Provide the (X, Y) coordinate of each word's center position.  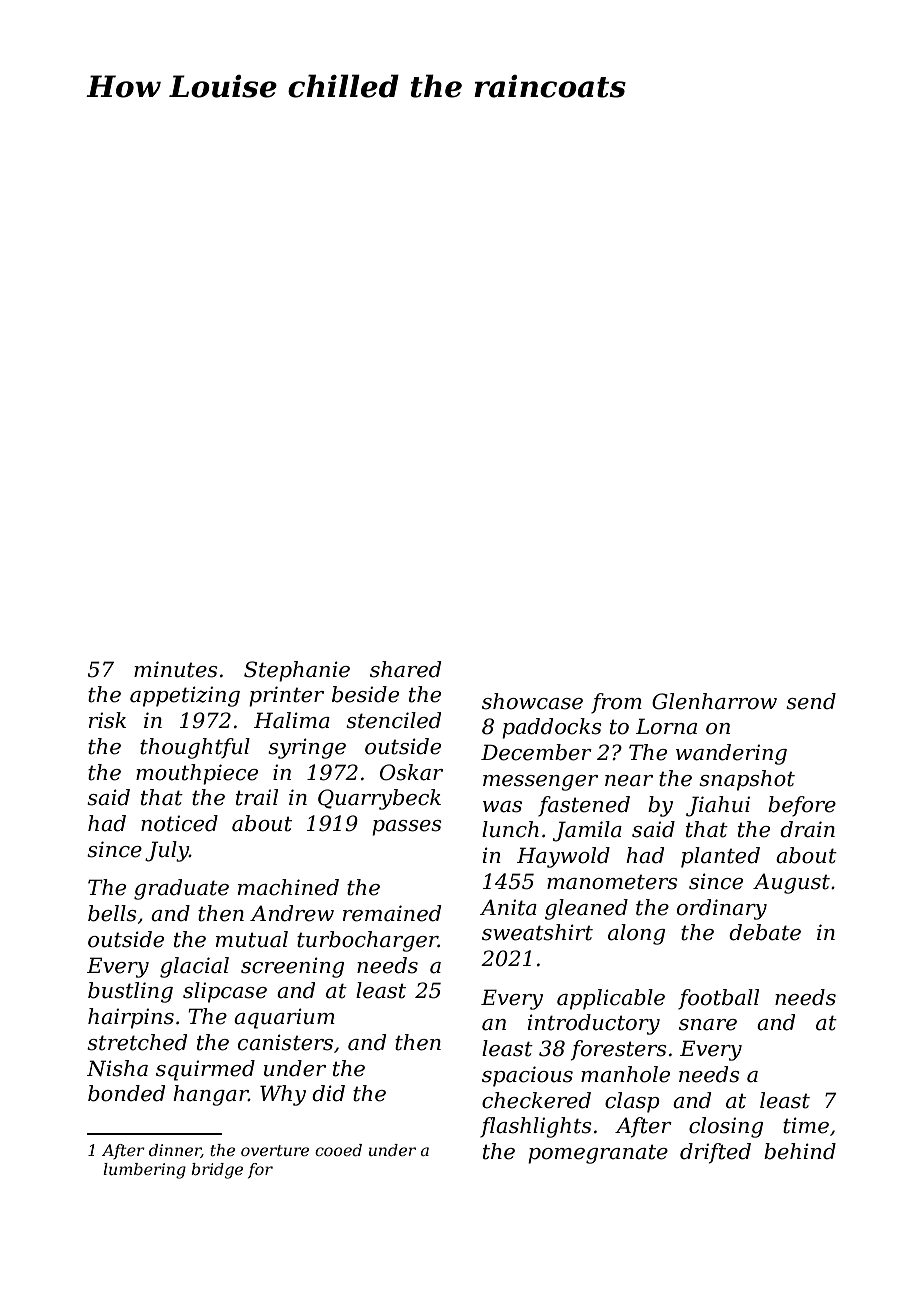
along (636, 934)
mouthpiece (197, 774)
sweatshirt (537, 932)
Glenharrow (714, 701)
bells (112, 913)
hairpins (131, 1018)
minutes (176, 669)
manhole (625, 1074)
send (811, 701)
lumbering (144, 1171)
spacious (527, 1076)
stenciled (393, 720)
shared (405, 669)
